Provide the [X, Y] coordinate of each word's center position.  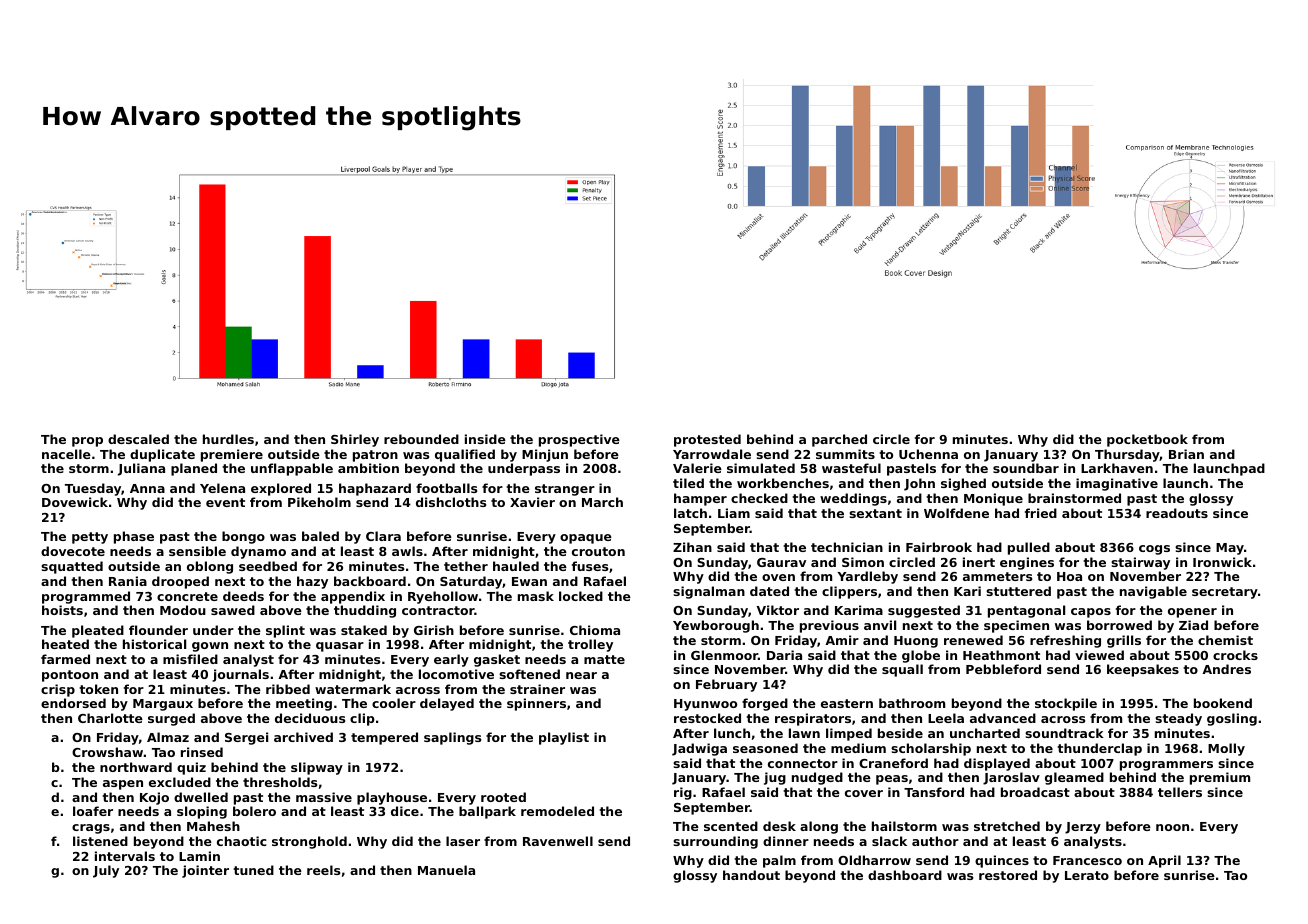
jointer [205, 871]
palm [779, 861]
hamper [700, 499]
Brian [1186, 454]
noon [1172, 827]
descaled [138, 439]
